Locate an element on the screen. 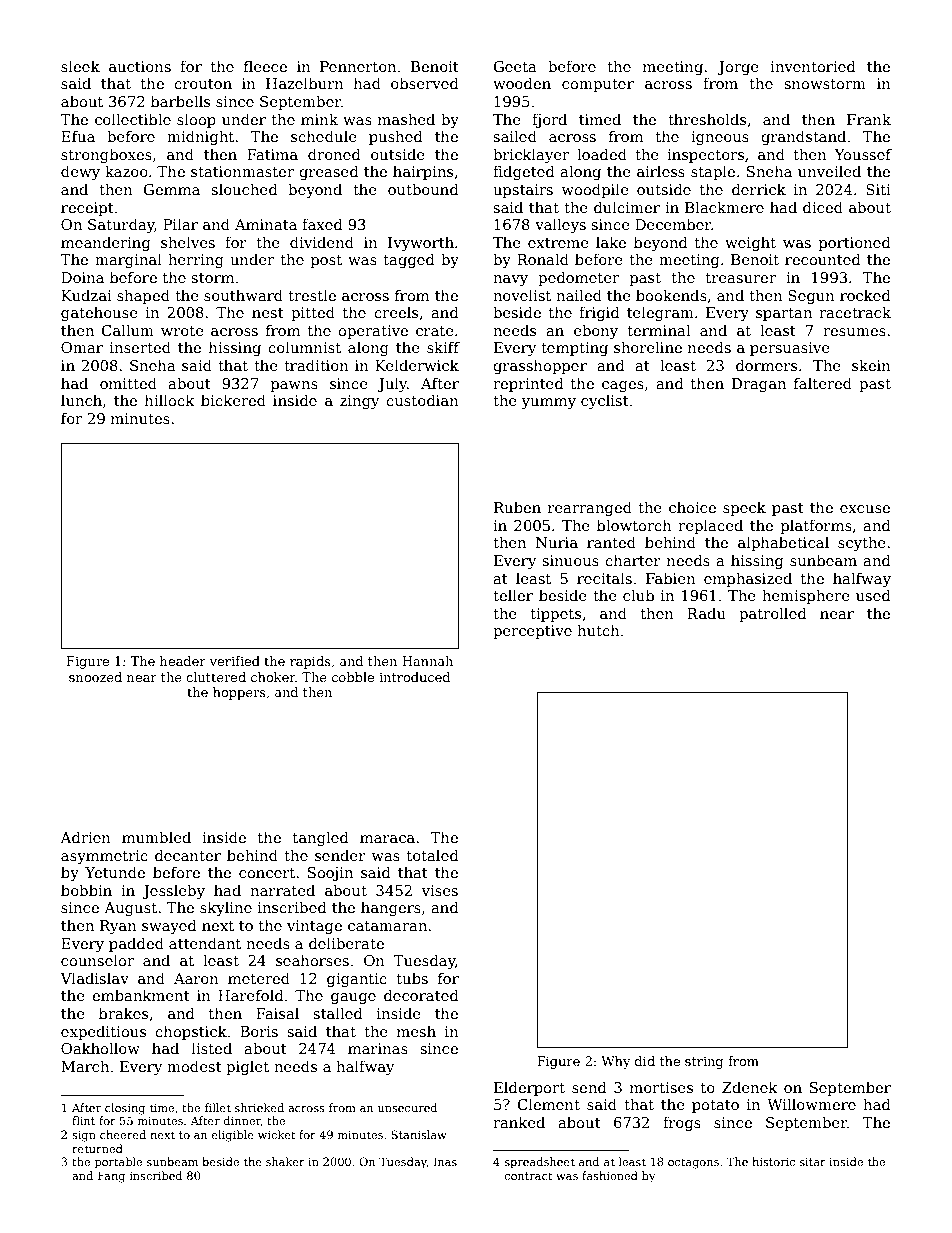 The image size is (952, 1233). Ivyworth is located at coordinates (421, 243).
